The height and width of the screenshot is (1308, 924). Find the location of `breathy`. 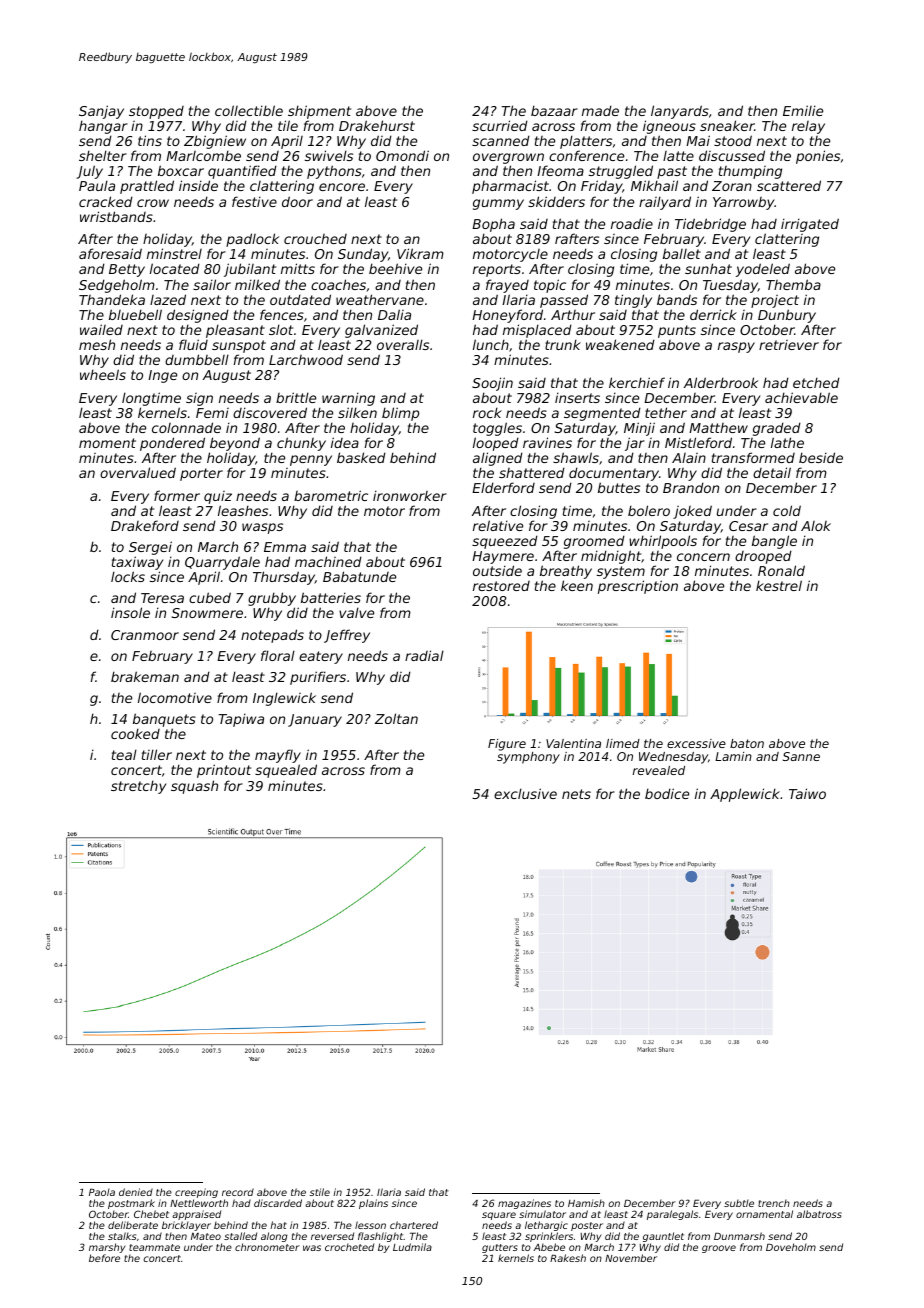

breathy is located at coordinates (566, 573).
